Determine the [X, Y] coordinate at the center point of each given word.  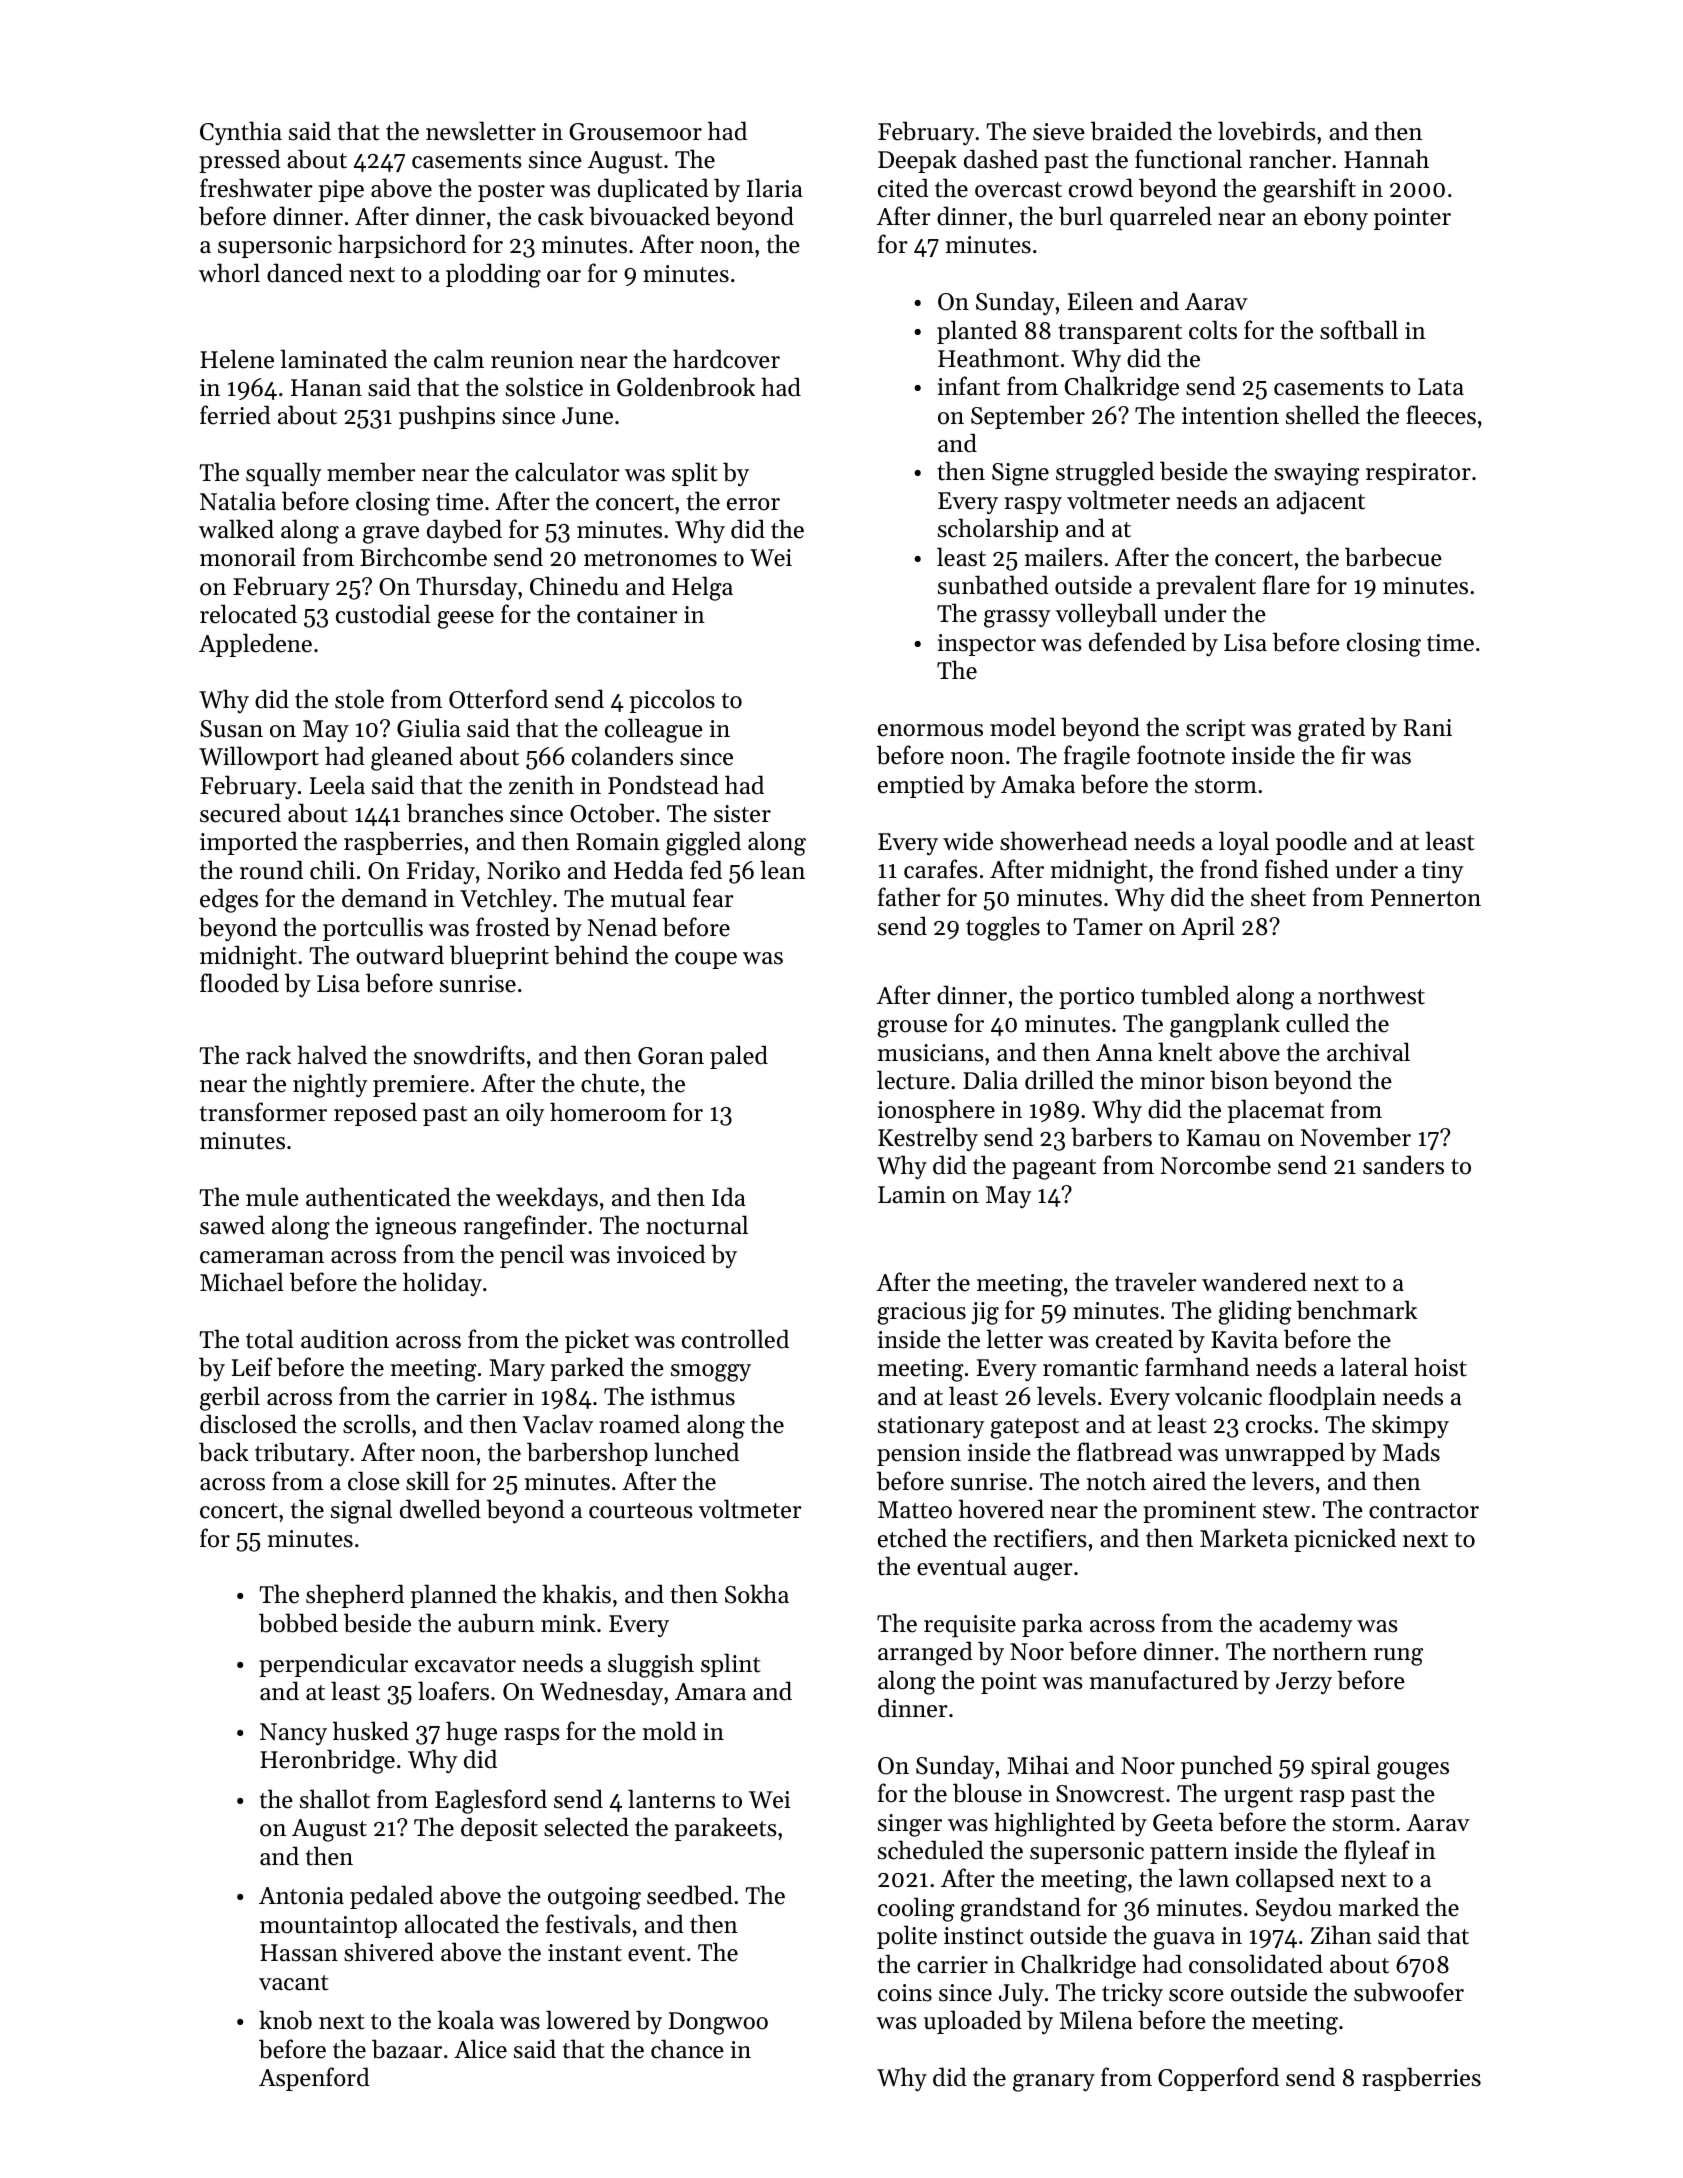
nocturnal [697, 1225]
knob [285, 2020]
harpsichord [402, 246]
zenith [541, 785]
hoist [1440, 1367]
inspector [987, 645]
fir [1354, 754]
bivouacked [649, 216]
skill [427, 1481]
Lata [1441, 387]
